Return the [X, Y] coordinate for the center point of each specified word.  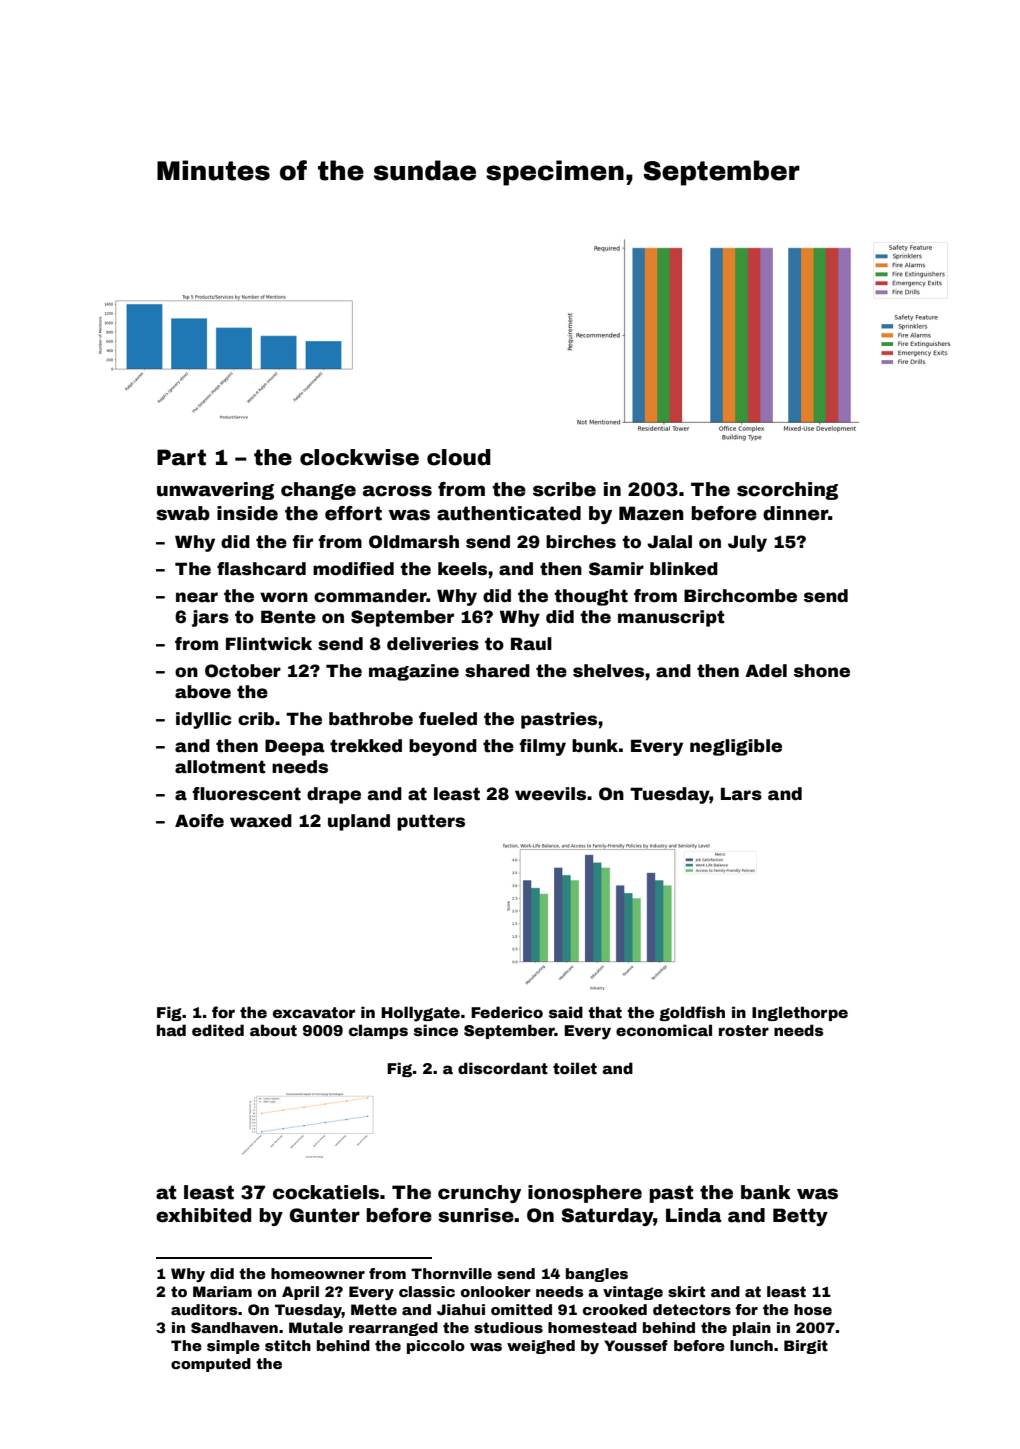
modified [353, 569]
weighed [541, 1347]
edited [218, 1030]
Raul [531, 644]
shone [822, 671]
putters [431, 822]
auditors [204, 1309]
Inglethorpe [800, 1013]
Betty [800, 1217]
